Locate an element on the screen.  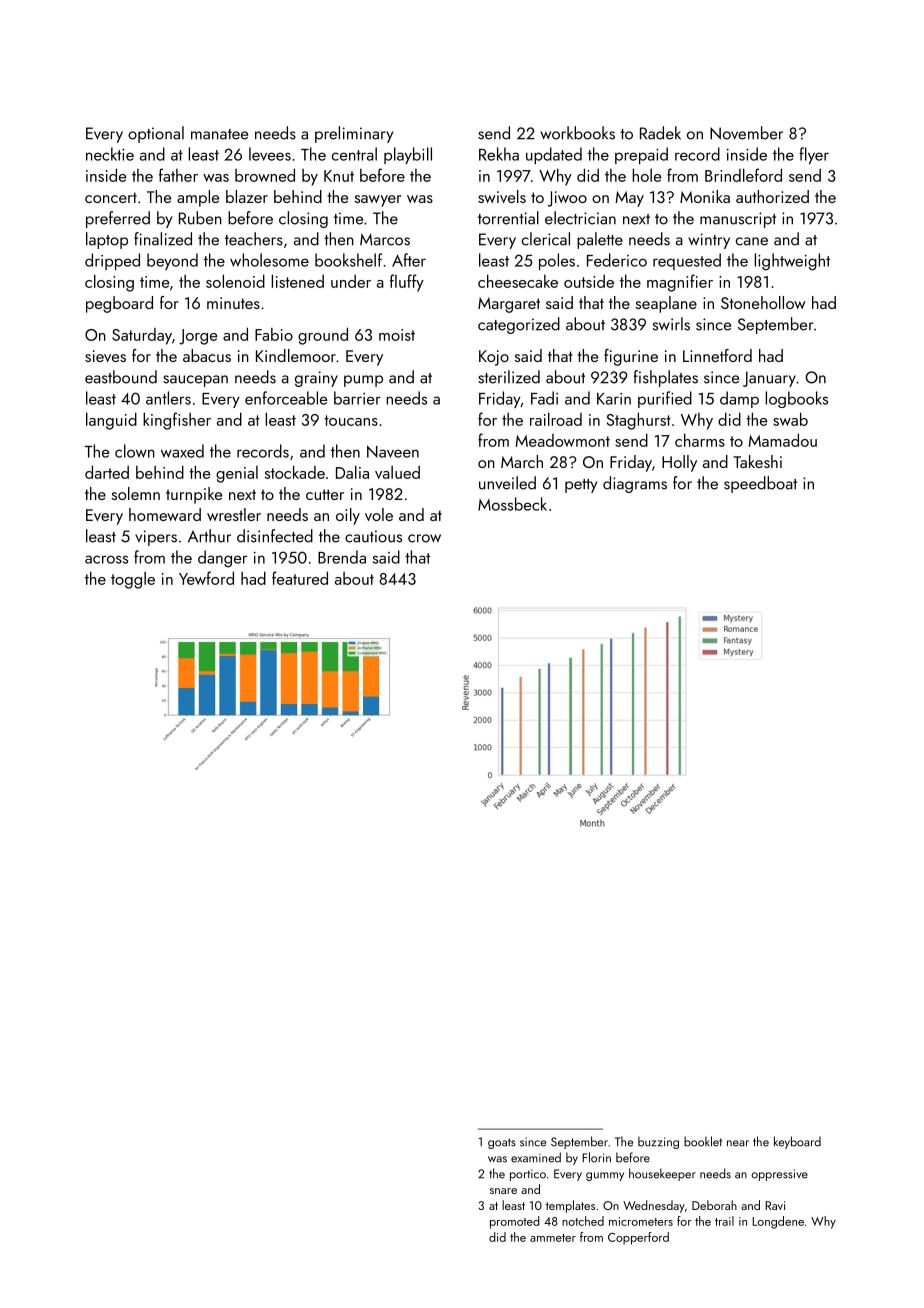
featured is located at coordinates (300, 578).
